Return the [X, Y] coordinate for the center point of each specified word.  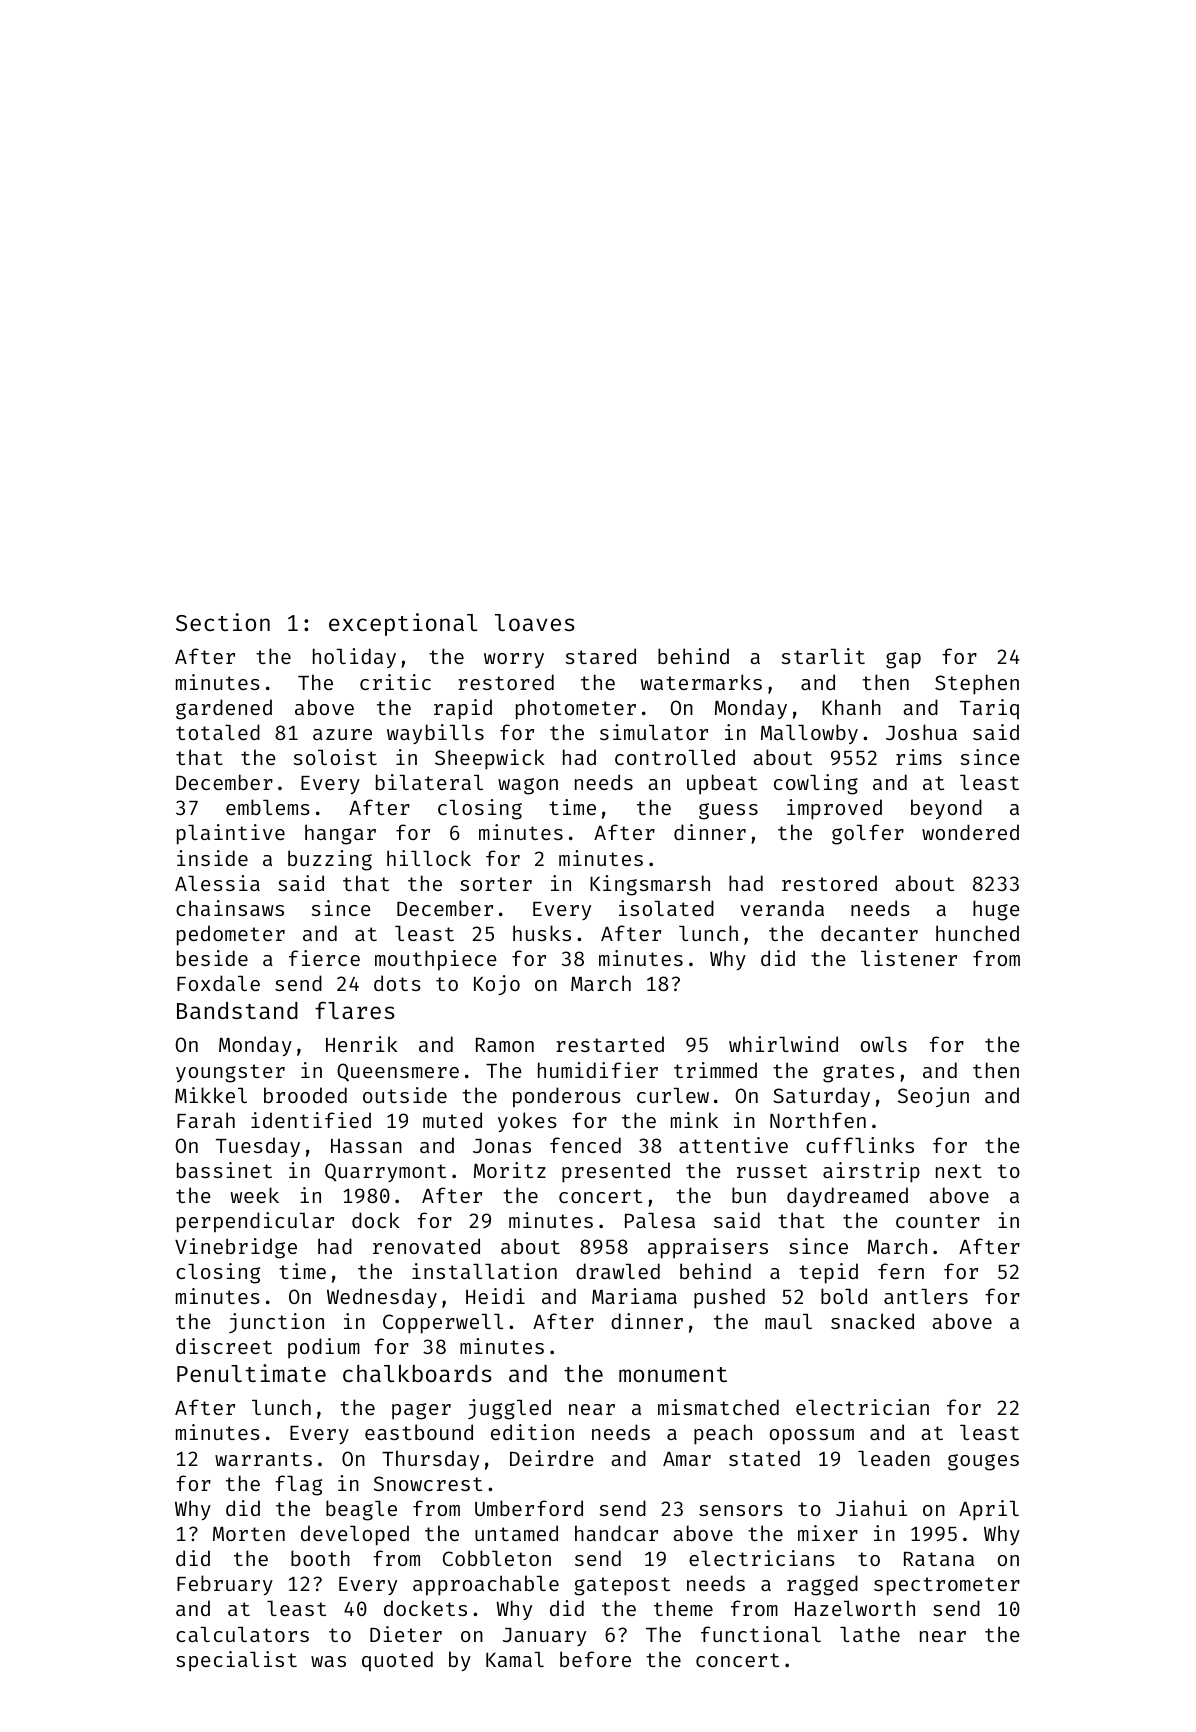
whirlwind [783, 1044]
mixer [828, 1533]
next [959, 1171]
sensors [741, 1510]
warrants [263, 1459]
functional [761, 1634]
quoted [397, 1661]
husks [542, 933]
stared [601, 656]
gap [903, 660]
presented [616, 1172]
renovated [426, 1246]
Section [223, 622]
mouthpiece [436, 960]
